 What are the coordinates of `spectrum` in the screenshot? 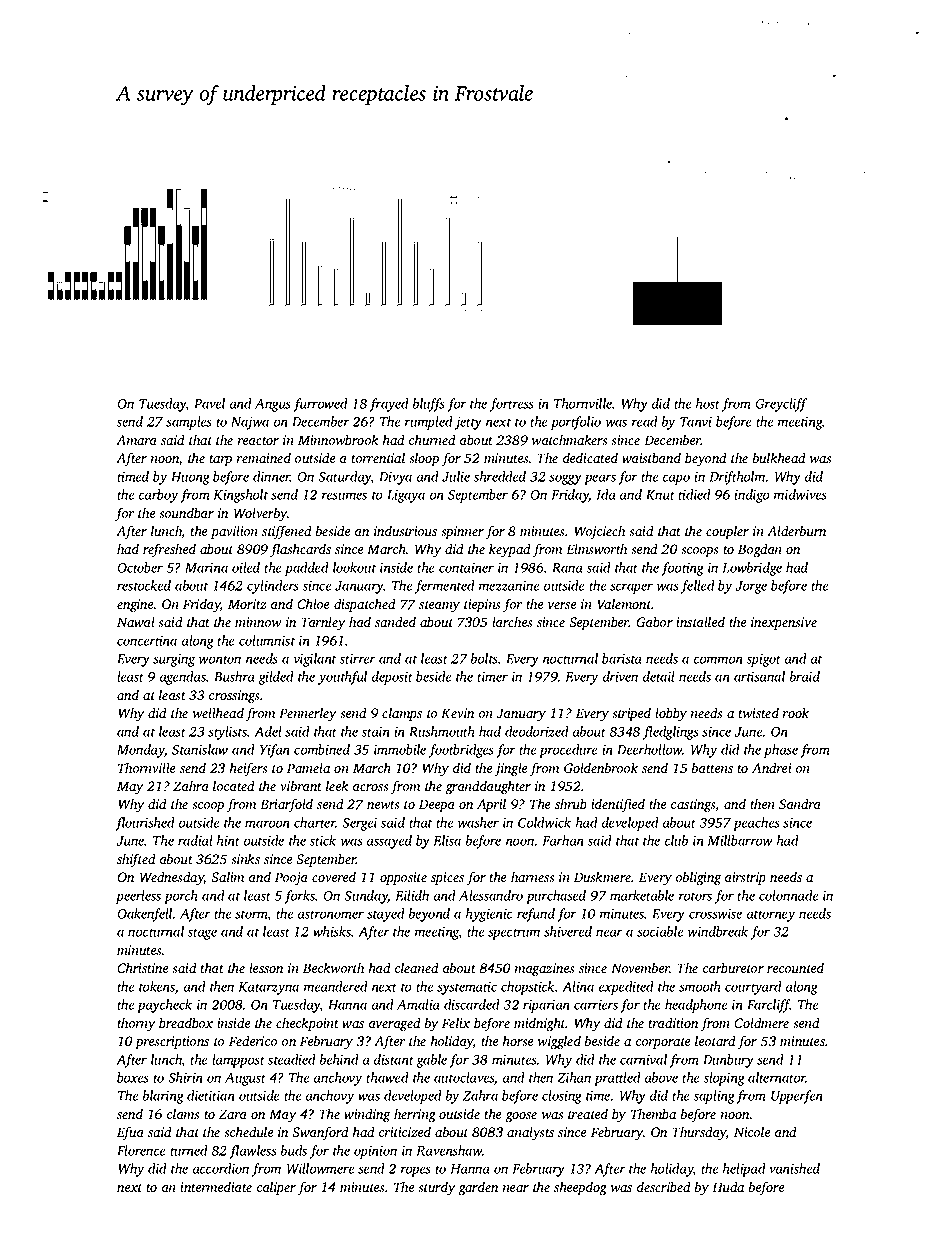 It's located at (514, 934).
